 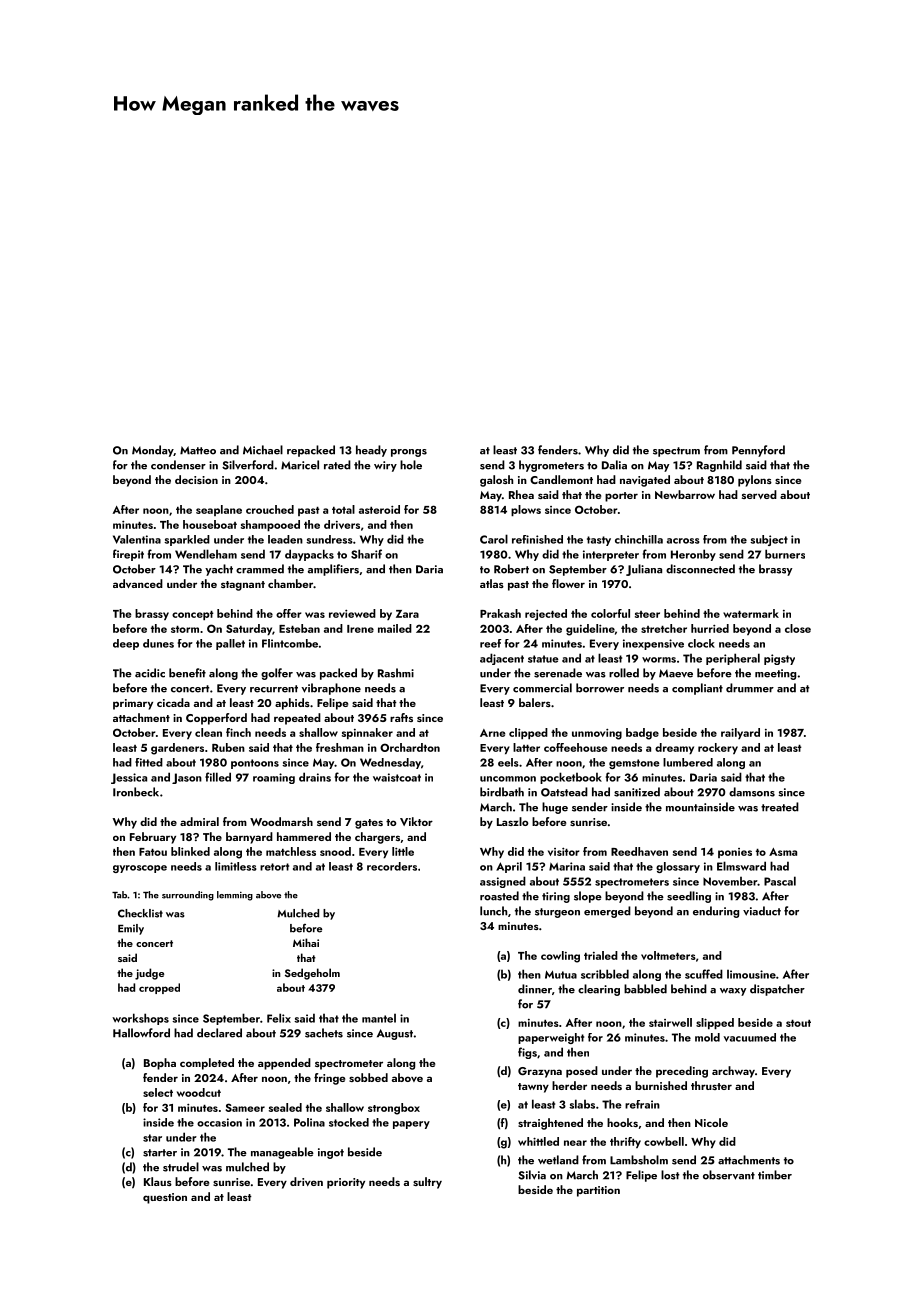 What do you see at coordinates (149, 974) in the image?
I see `judge` at bounding box center [149, 974].
